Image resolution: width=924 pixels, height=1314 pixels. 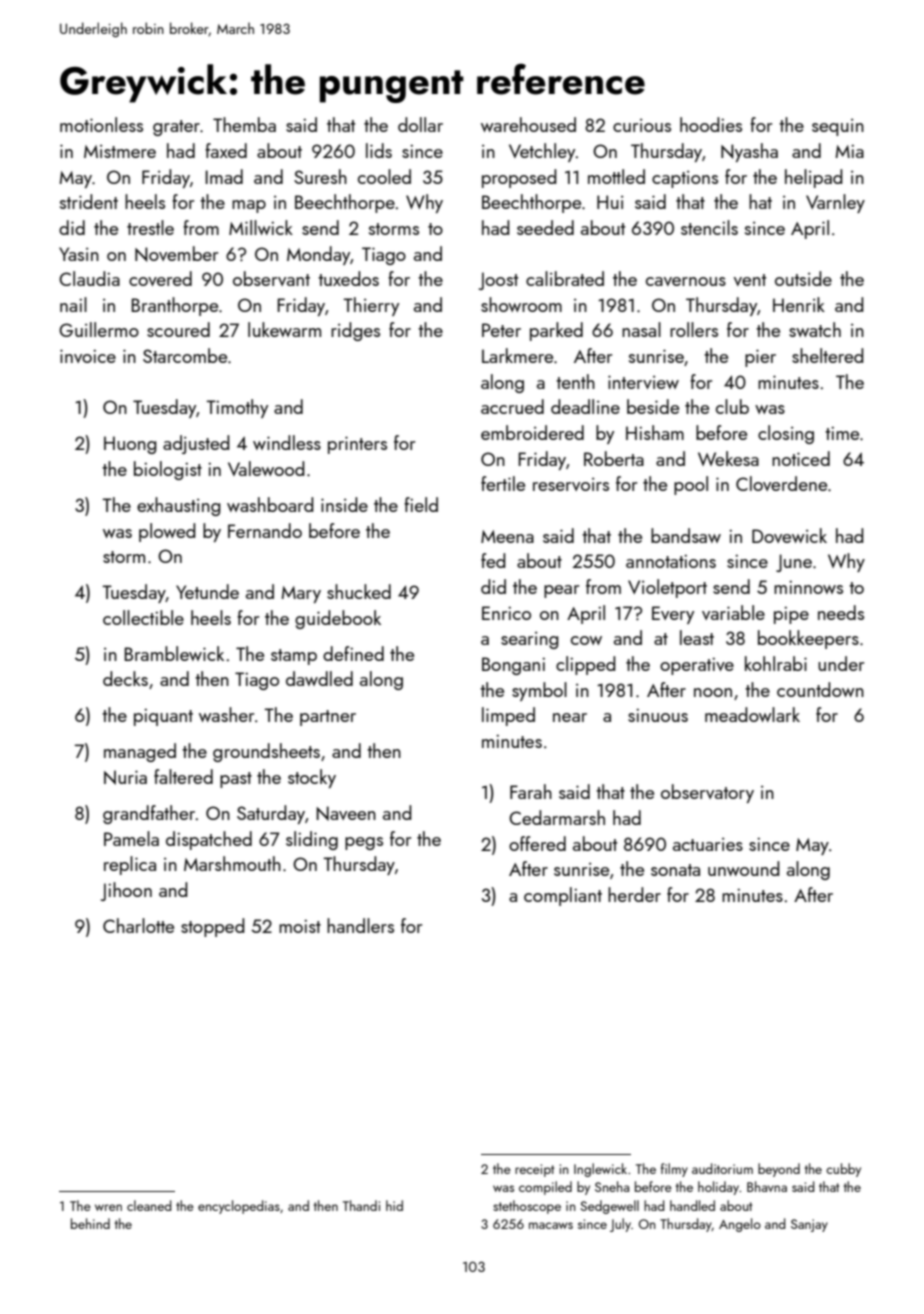 I want to click on Thierry, so click(x=371, y=306).
